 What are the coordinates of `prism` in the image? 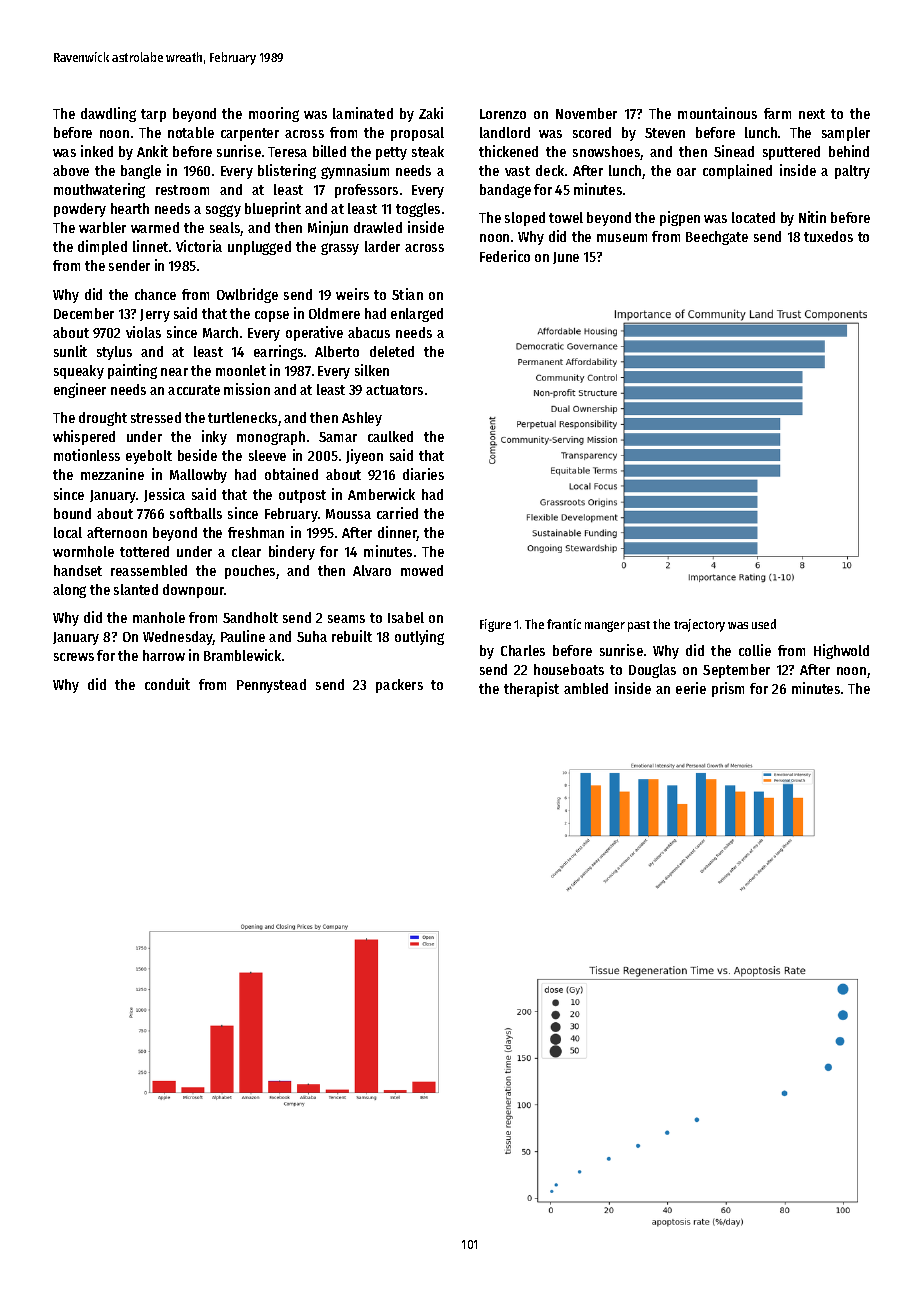 It's located at (728, 689).
